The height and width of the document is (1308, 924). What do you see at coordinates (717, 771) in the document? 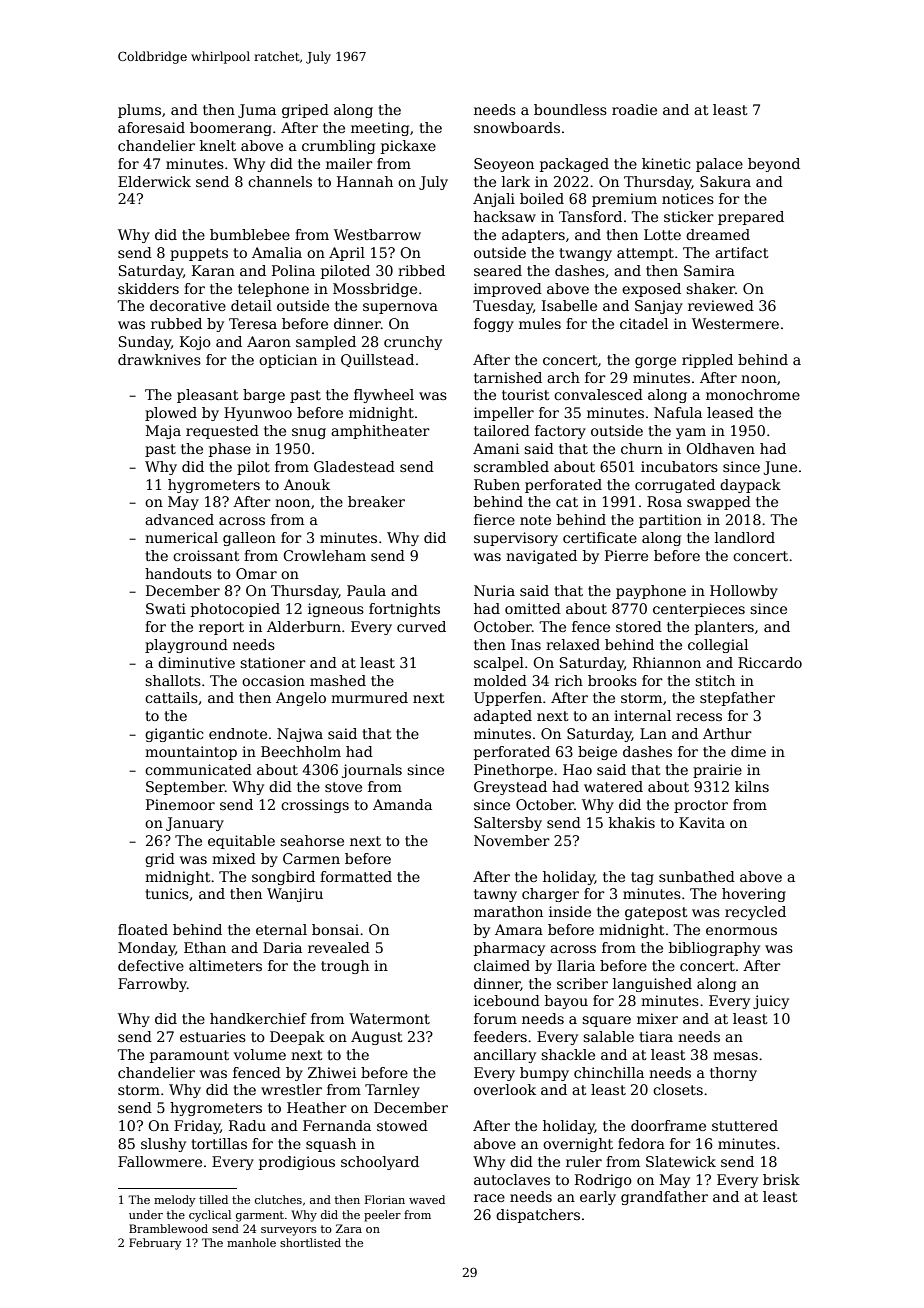
I see `prairie` at bounding box center [717, 771].
